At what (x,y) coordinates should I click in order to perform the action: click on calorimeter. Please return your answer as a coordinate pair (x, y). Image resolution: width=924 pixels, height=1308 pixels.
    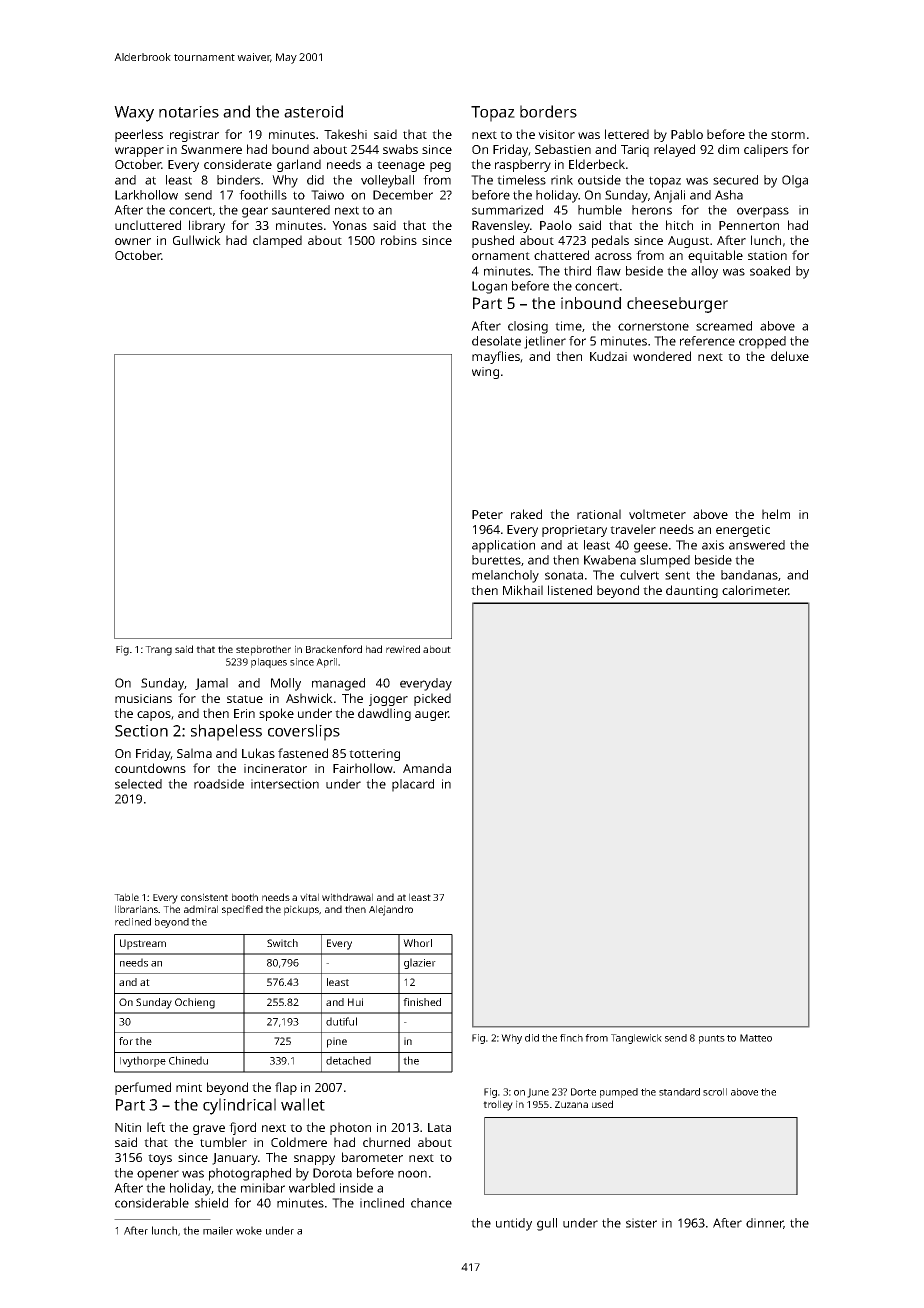
    Looking at the image, I should click on (755, 590).
